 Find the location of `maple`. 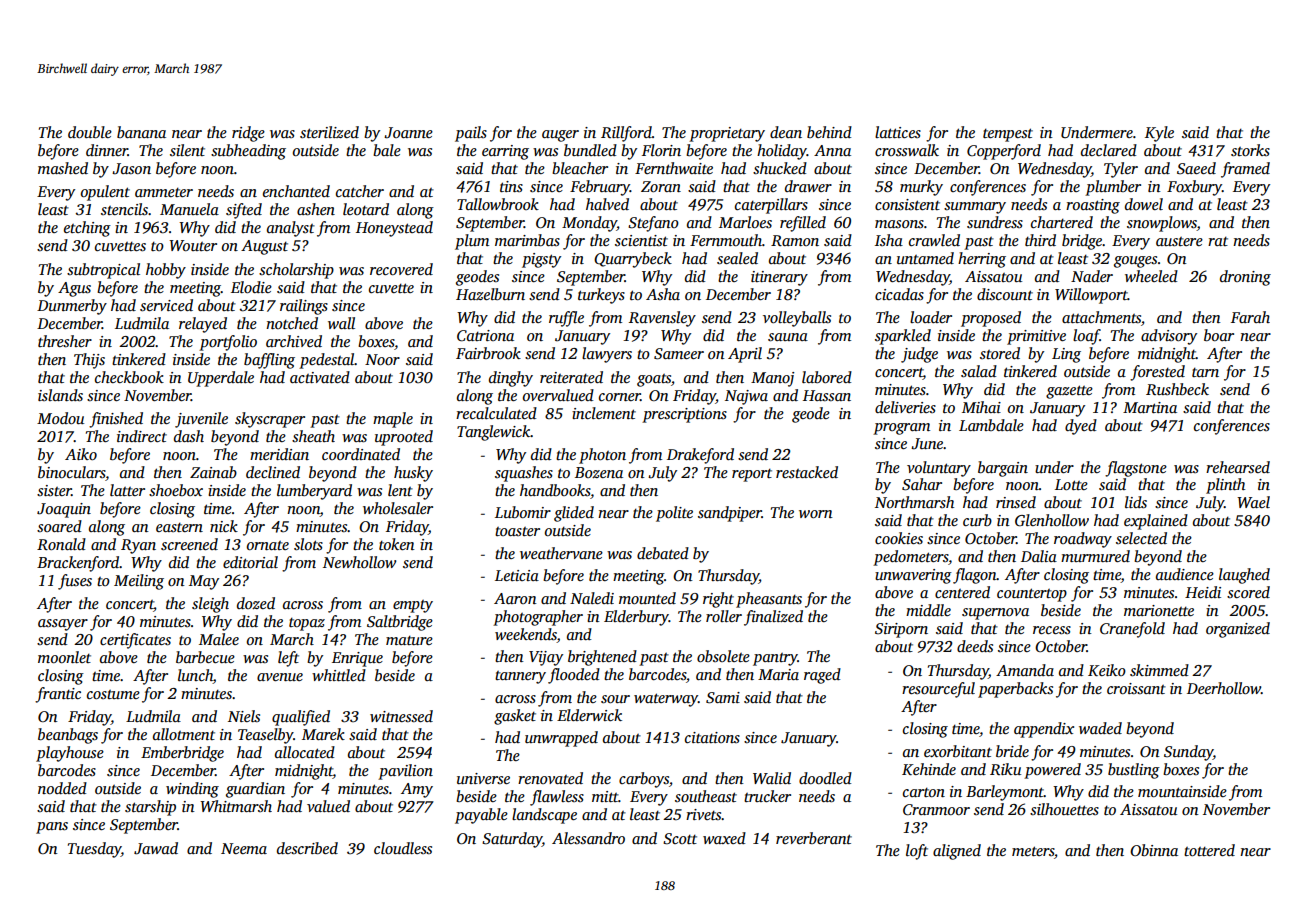

maple is located at coordinates (393, 420).
